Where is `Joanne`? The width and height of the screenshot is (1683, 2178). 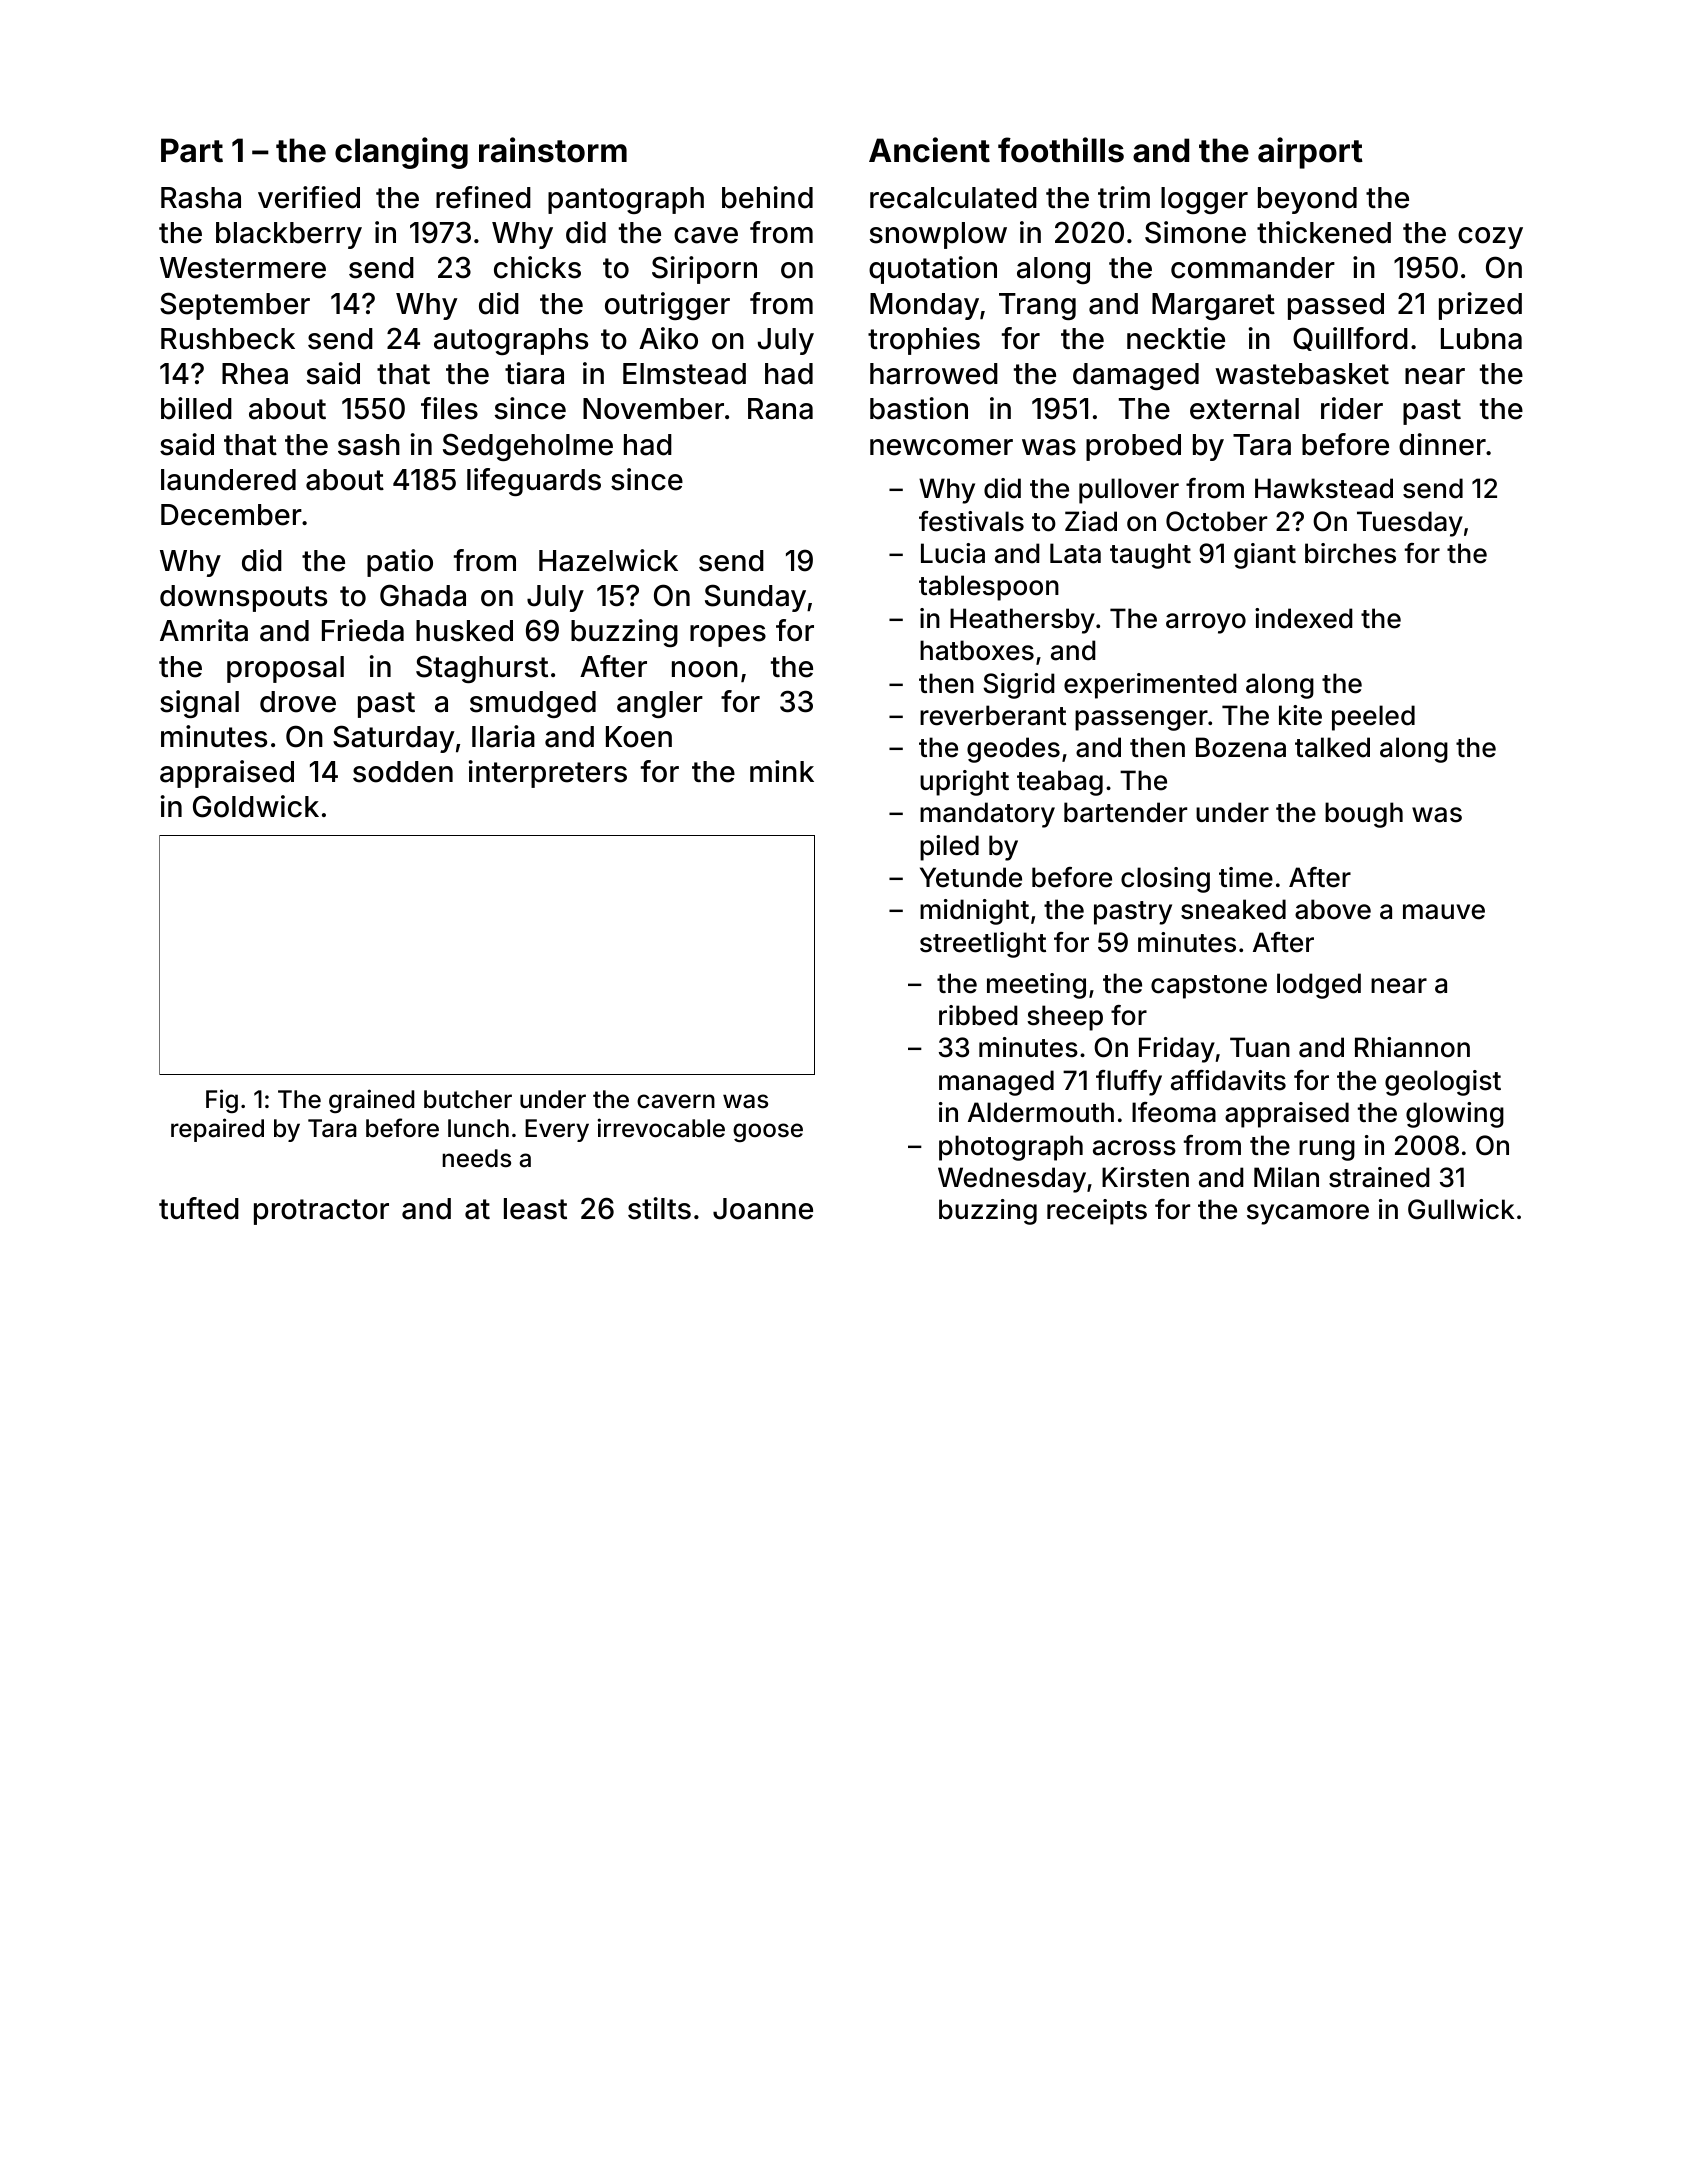
Joanne is located at coordinates (763, 1209).
